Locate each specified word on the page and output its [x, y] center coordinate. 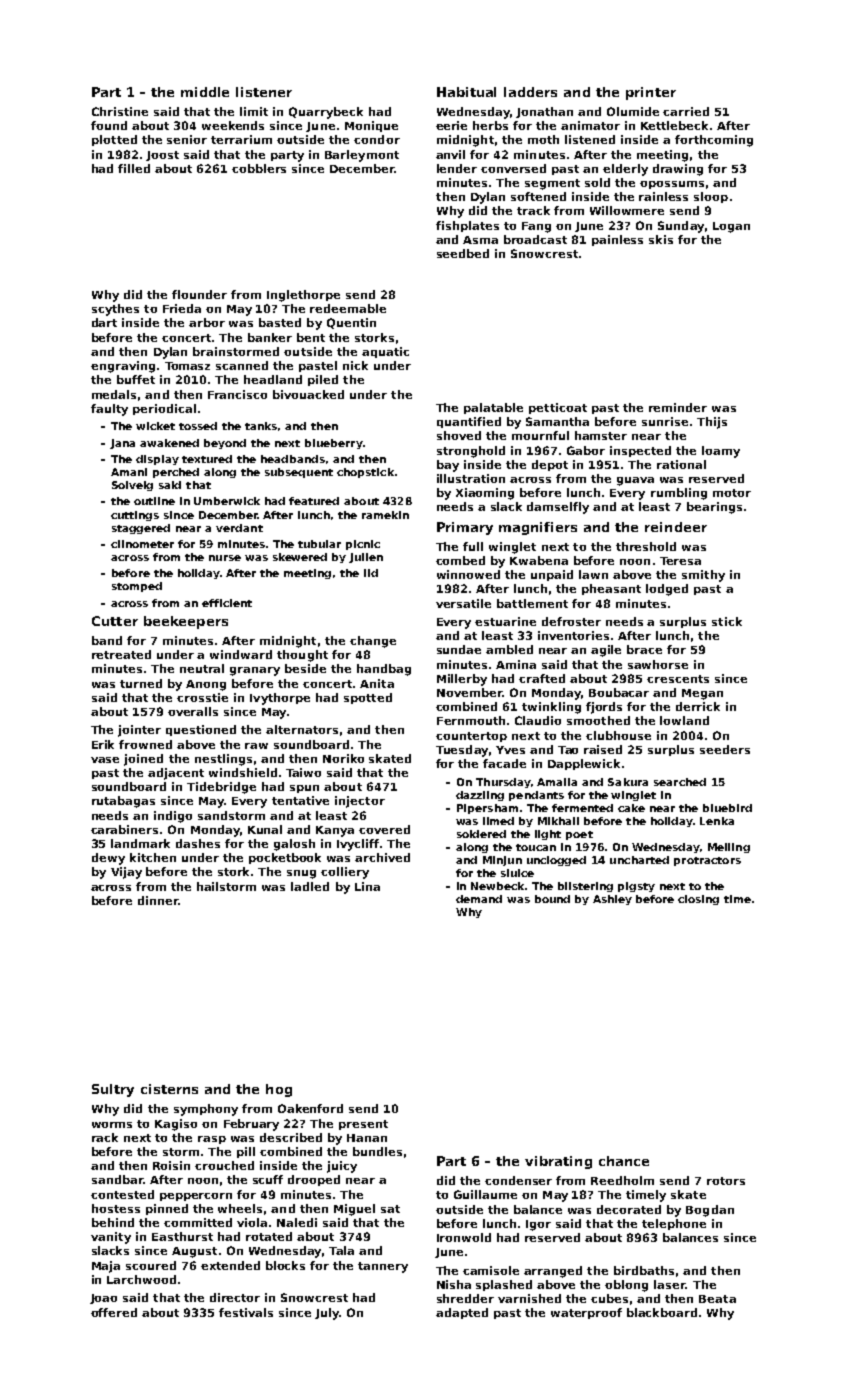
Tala [341, 1250]
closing [698, 900]
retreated [121, 654]
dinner [158, 900]
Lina [367, 886]
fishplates [467, 226]
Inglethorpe [303, 296]
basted [280, 322]
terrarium [241, 139]
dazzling [480, 796]
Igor [538, 1225]
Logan [731, 227]
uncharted [639, 860]
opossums [672, 185]
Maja [106, 1267]
